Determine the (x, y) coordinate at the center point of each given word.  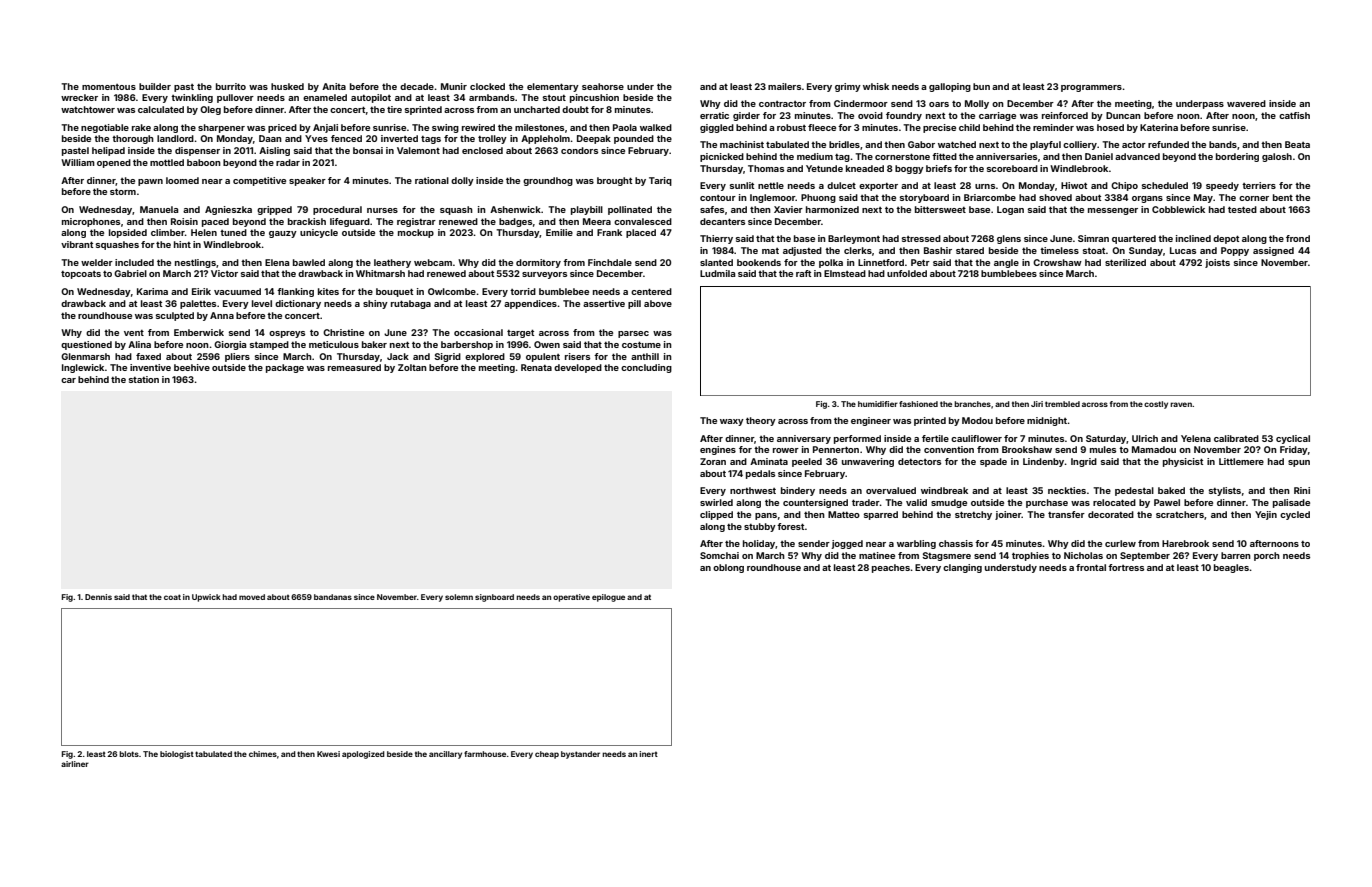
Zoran (713, 461)
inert (648, 754)
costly (1156, 405)
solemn (459, 597)
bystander (580, 755)
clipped (716, 515)
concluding (646, 368)
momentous (109, 87)
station (144, 379)
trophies (1030, 556)
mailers (785, 86)
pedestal (1134, 491)
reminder (1053, 127)
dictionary (298, 304)
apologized (363, 755)
